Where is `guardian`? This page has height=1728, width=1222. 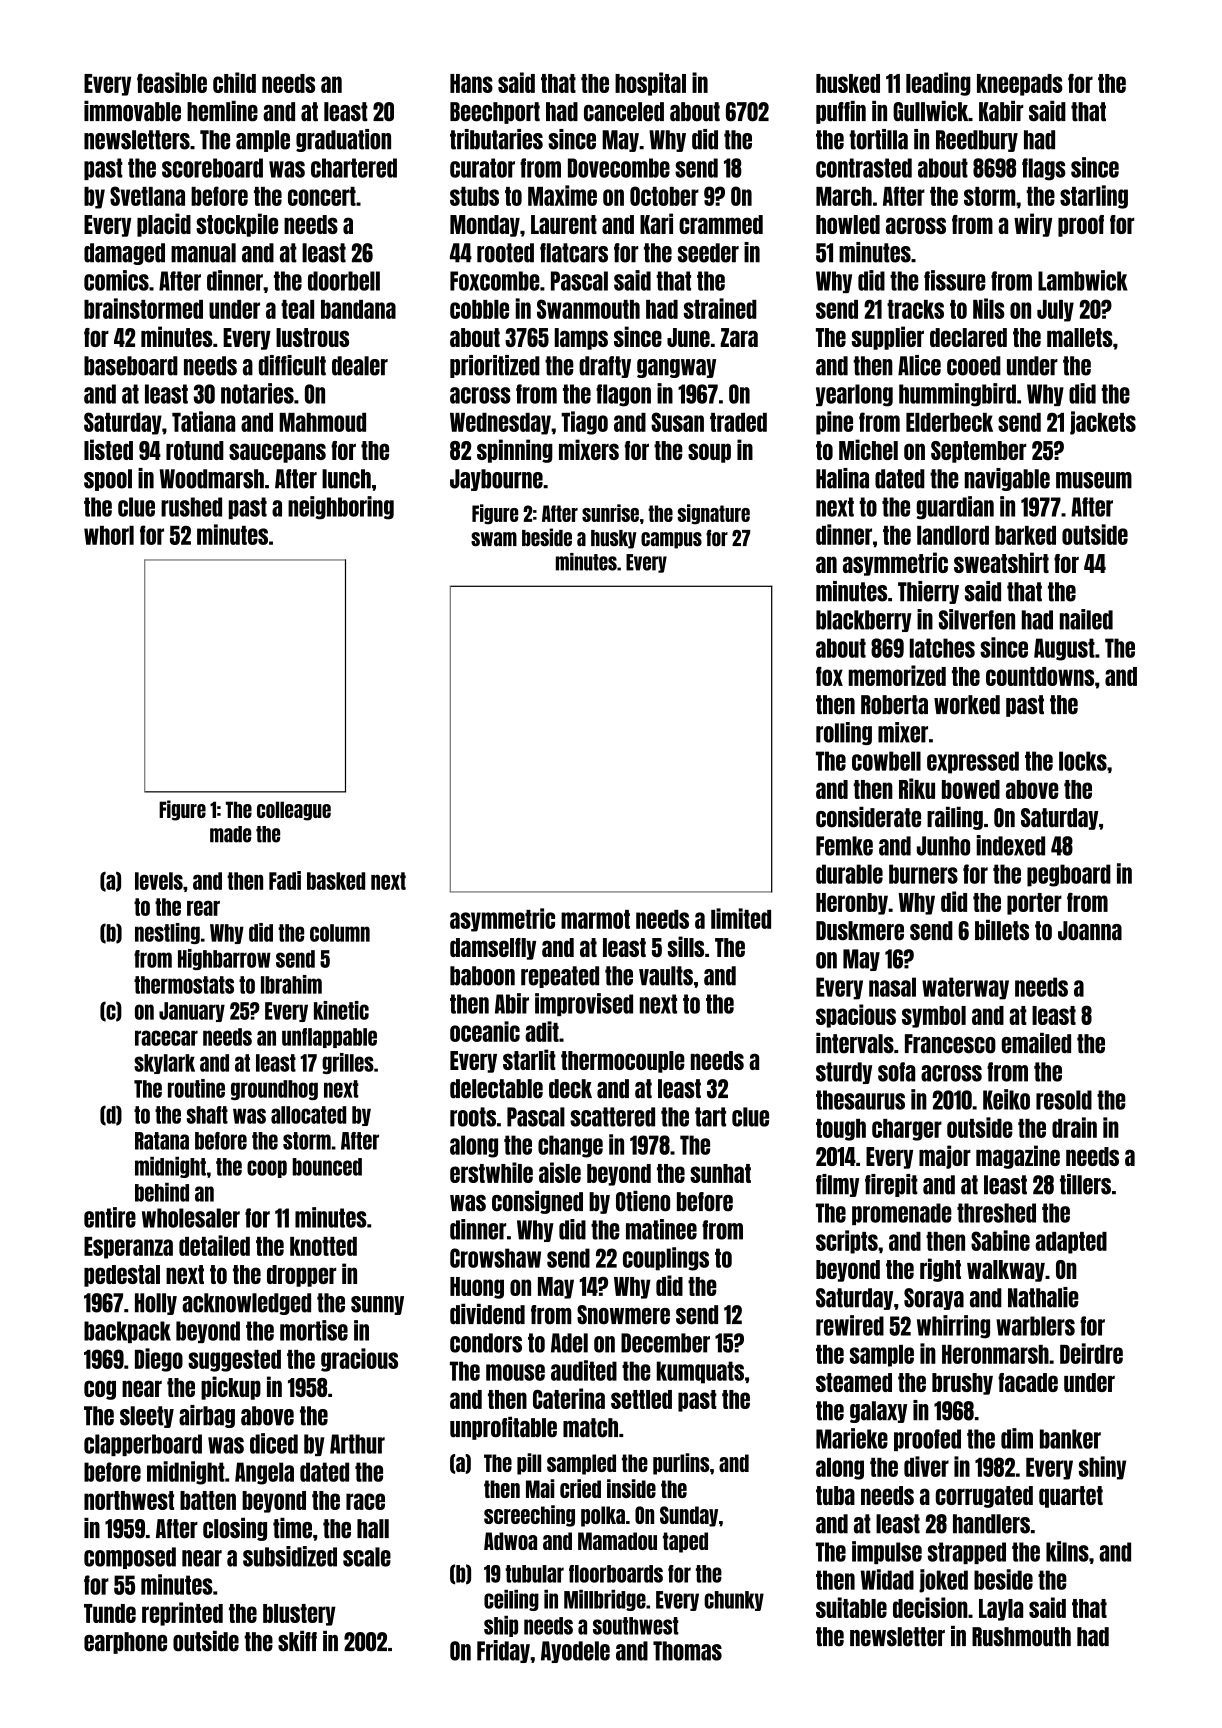 guardian is located at coordinates (955, 508).
